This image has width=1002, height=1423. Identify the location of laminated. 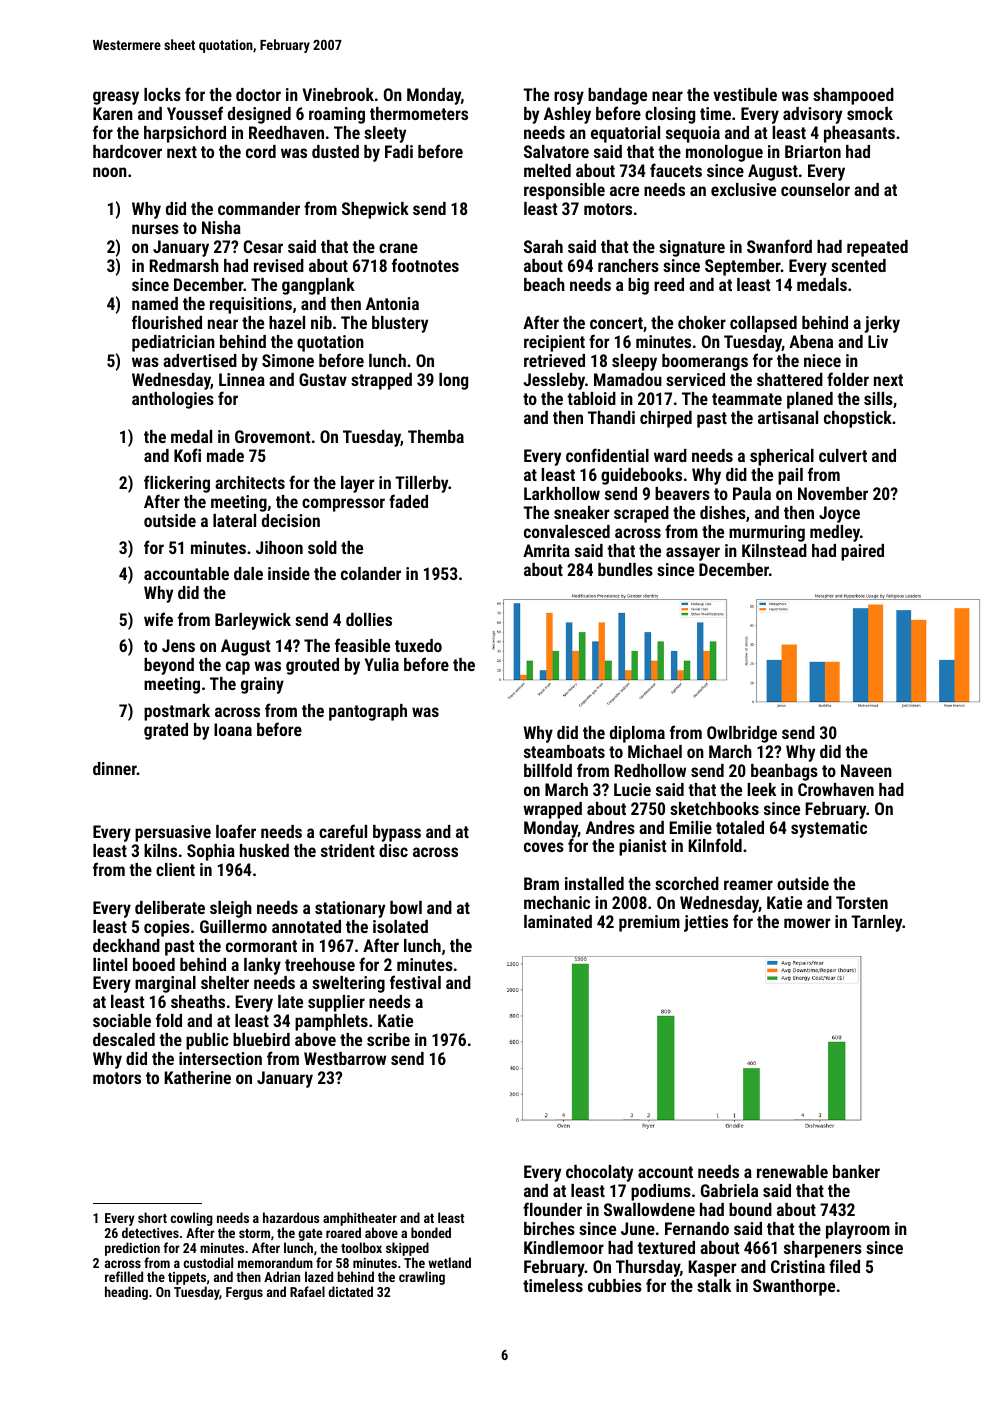
(558, 921).
